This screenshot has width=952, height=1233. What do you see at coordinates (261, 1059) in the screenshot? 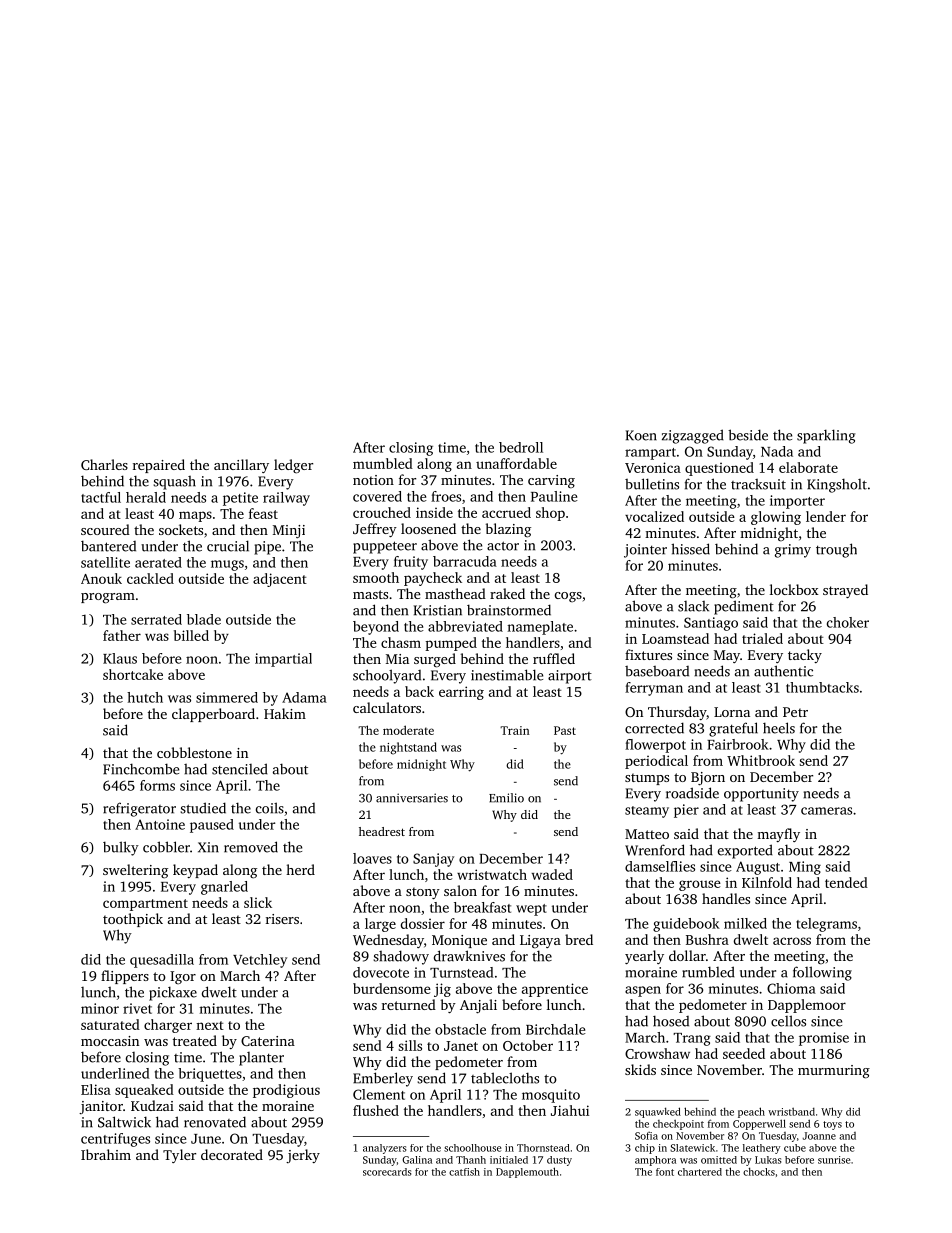
I see `planter` at bounding box center [261, 1059].
